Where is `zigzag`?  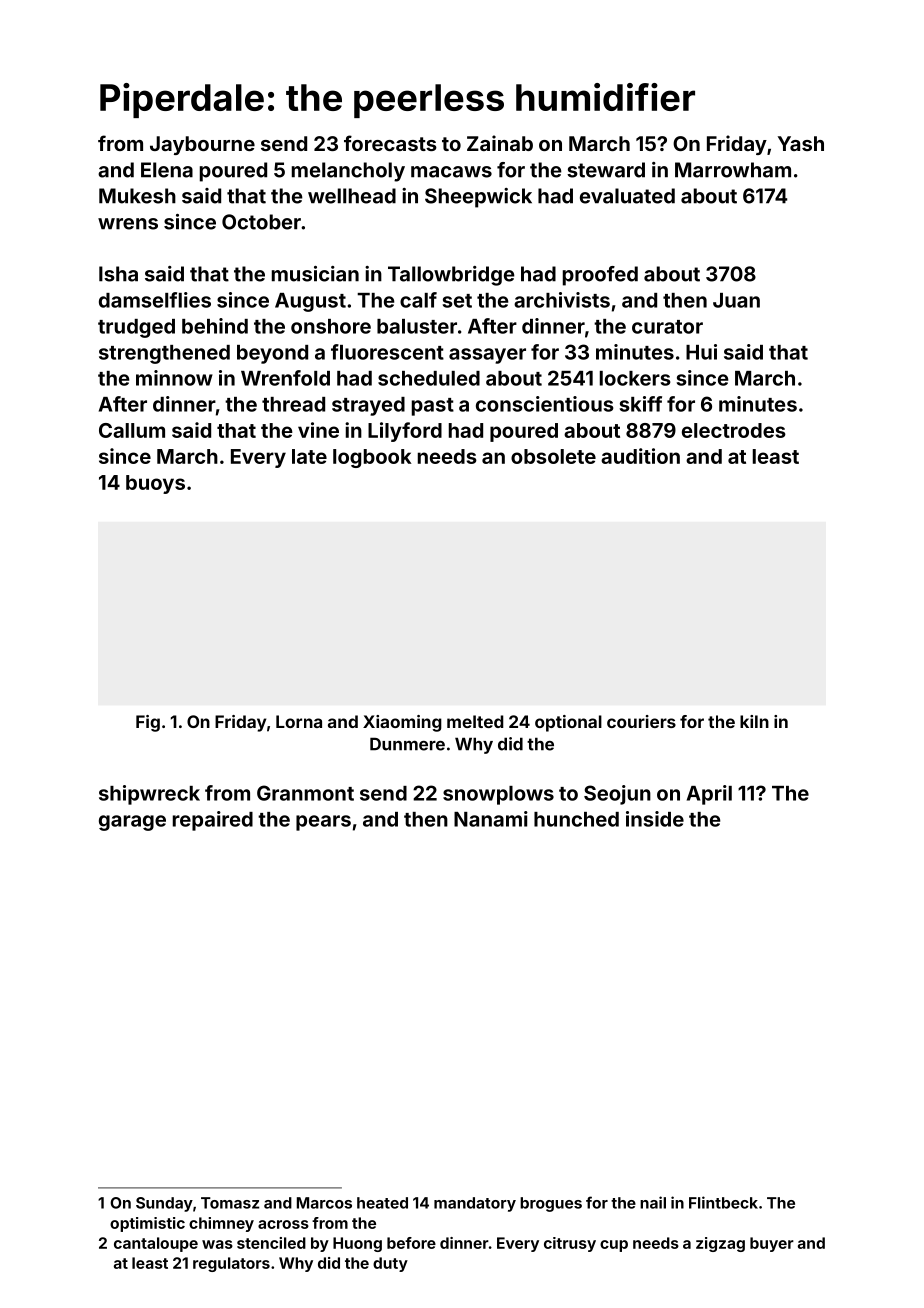
zigzag is located at coordinates (720, 1244).
